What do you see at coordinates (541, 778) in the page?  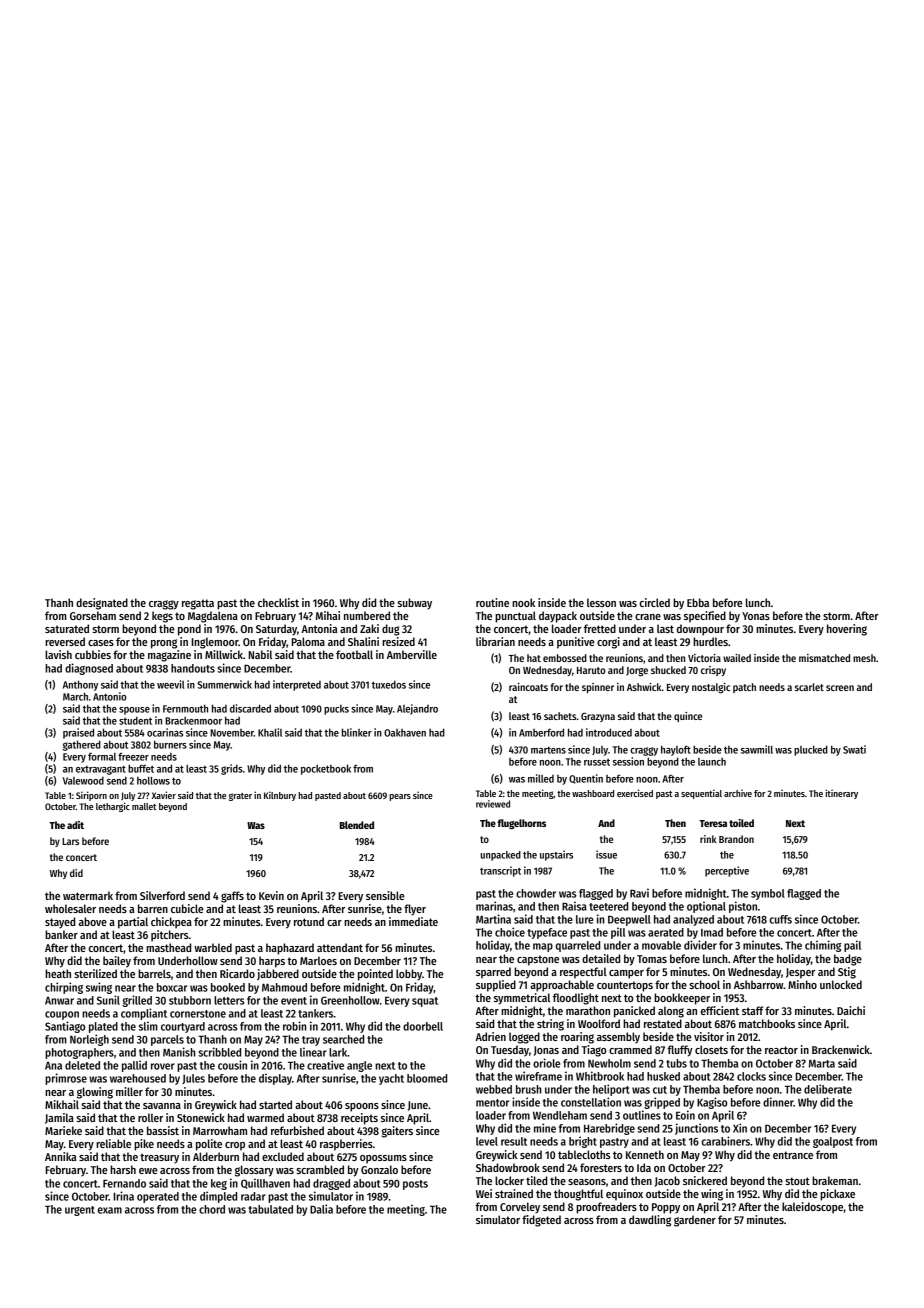 I see `milled` at bounding box center [541, 778].
